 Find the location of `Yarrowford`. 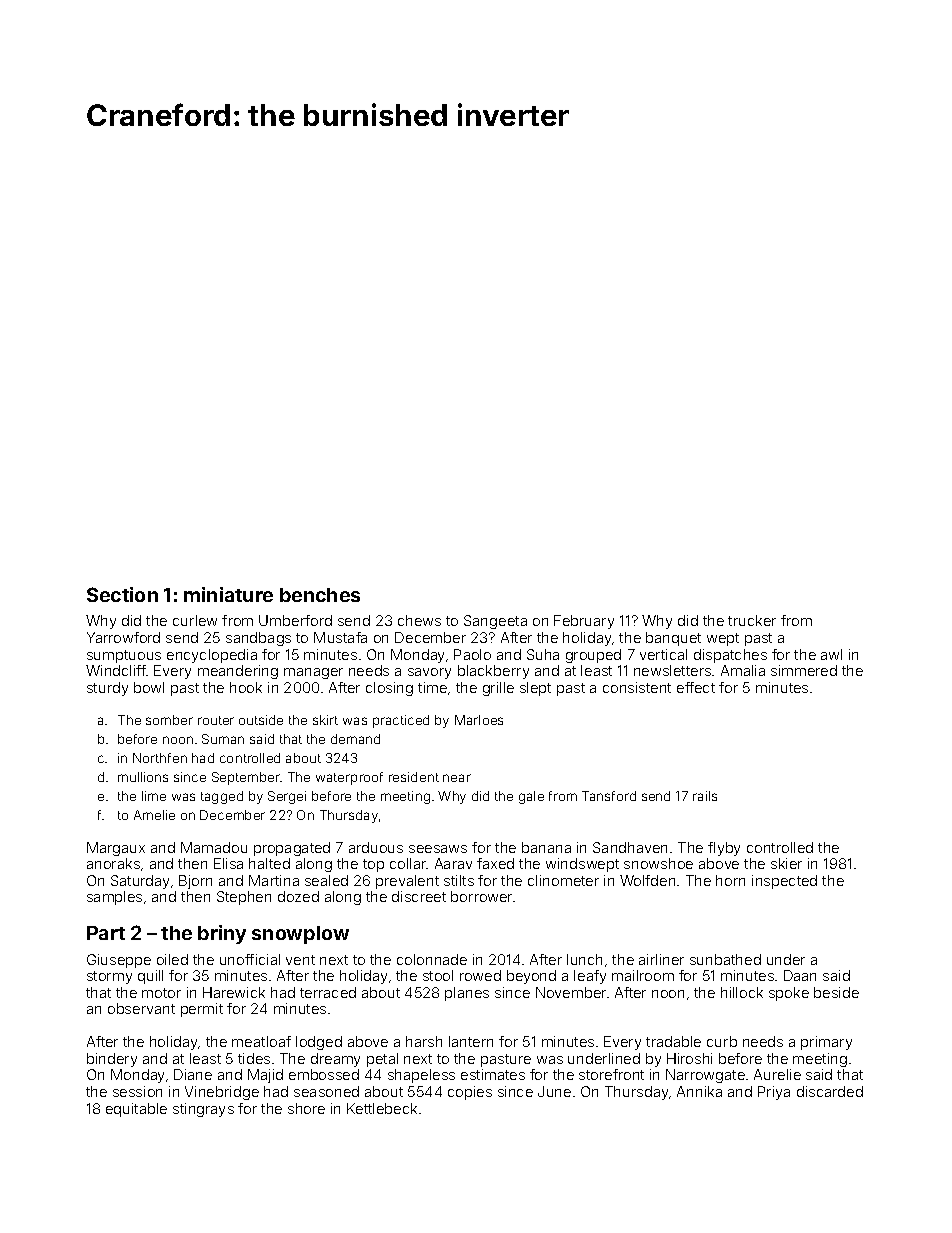

Yarrowford is located at coordinates (123, 637).
